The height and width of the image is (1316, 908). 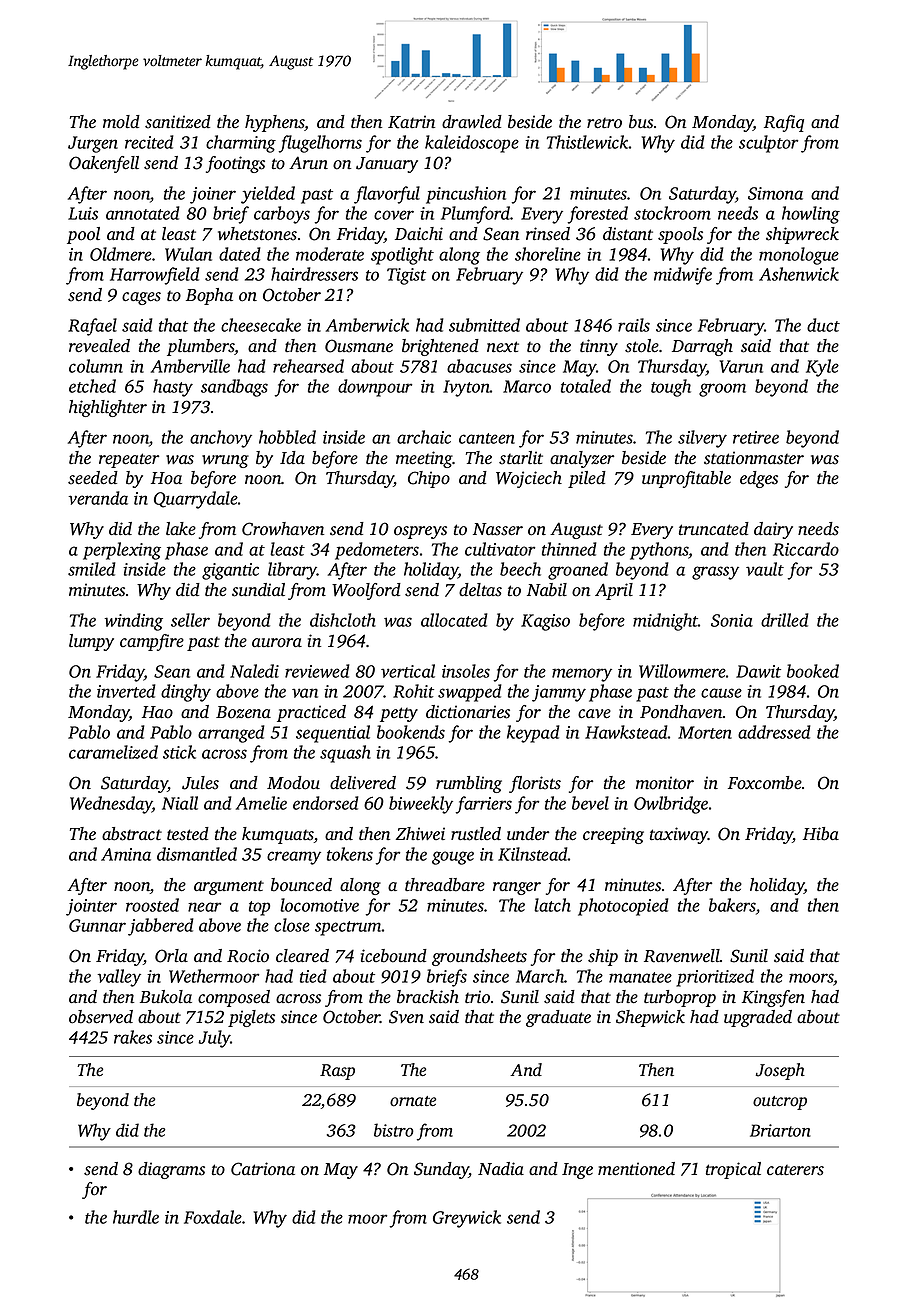 I want to click on keypad, so click(x=533, y=734).
